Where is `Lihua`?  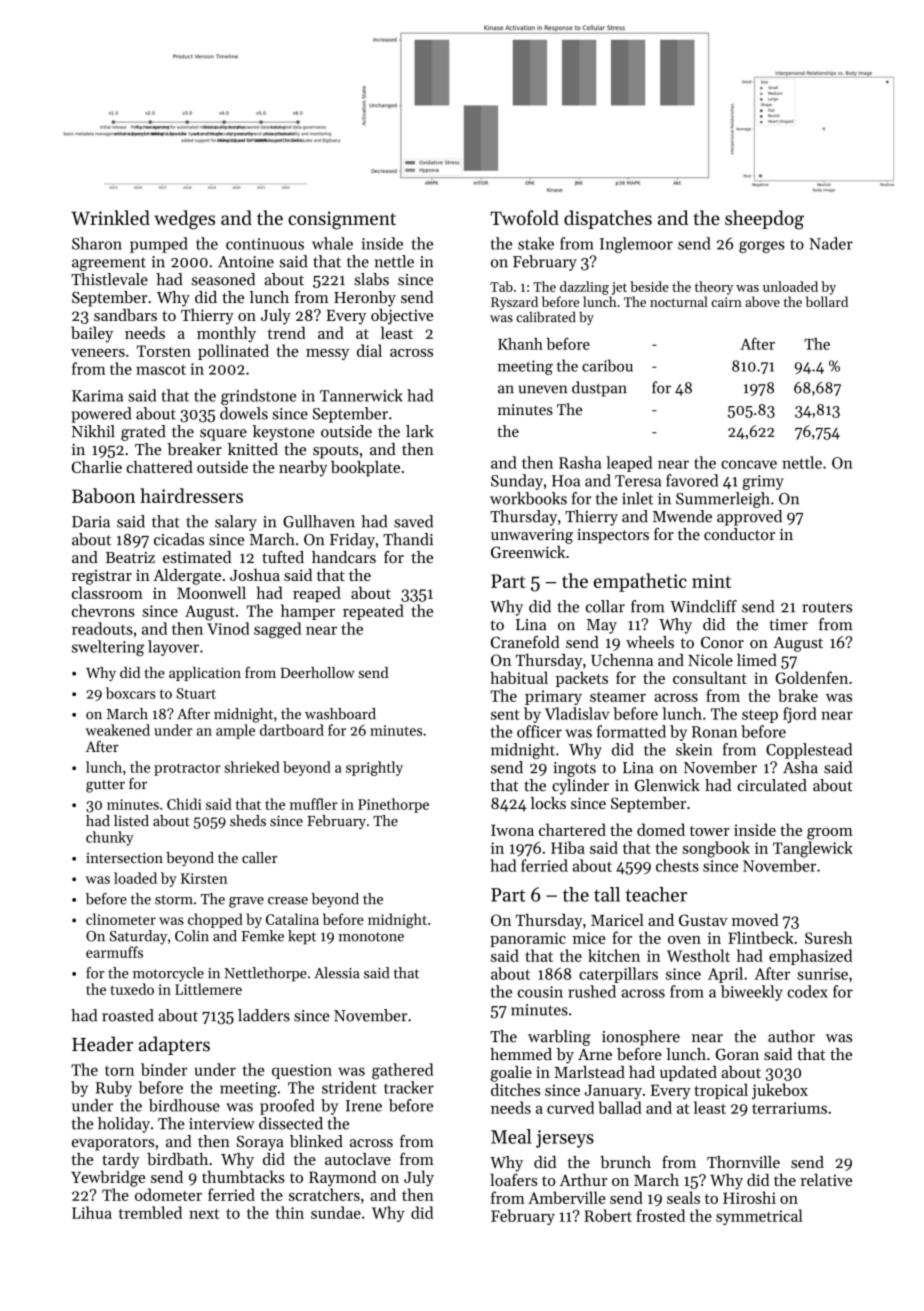 Lihua is located at coordinates (92, 1212).
